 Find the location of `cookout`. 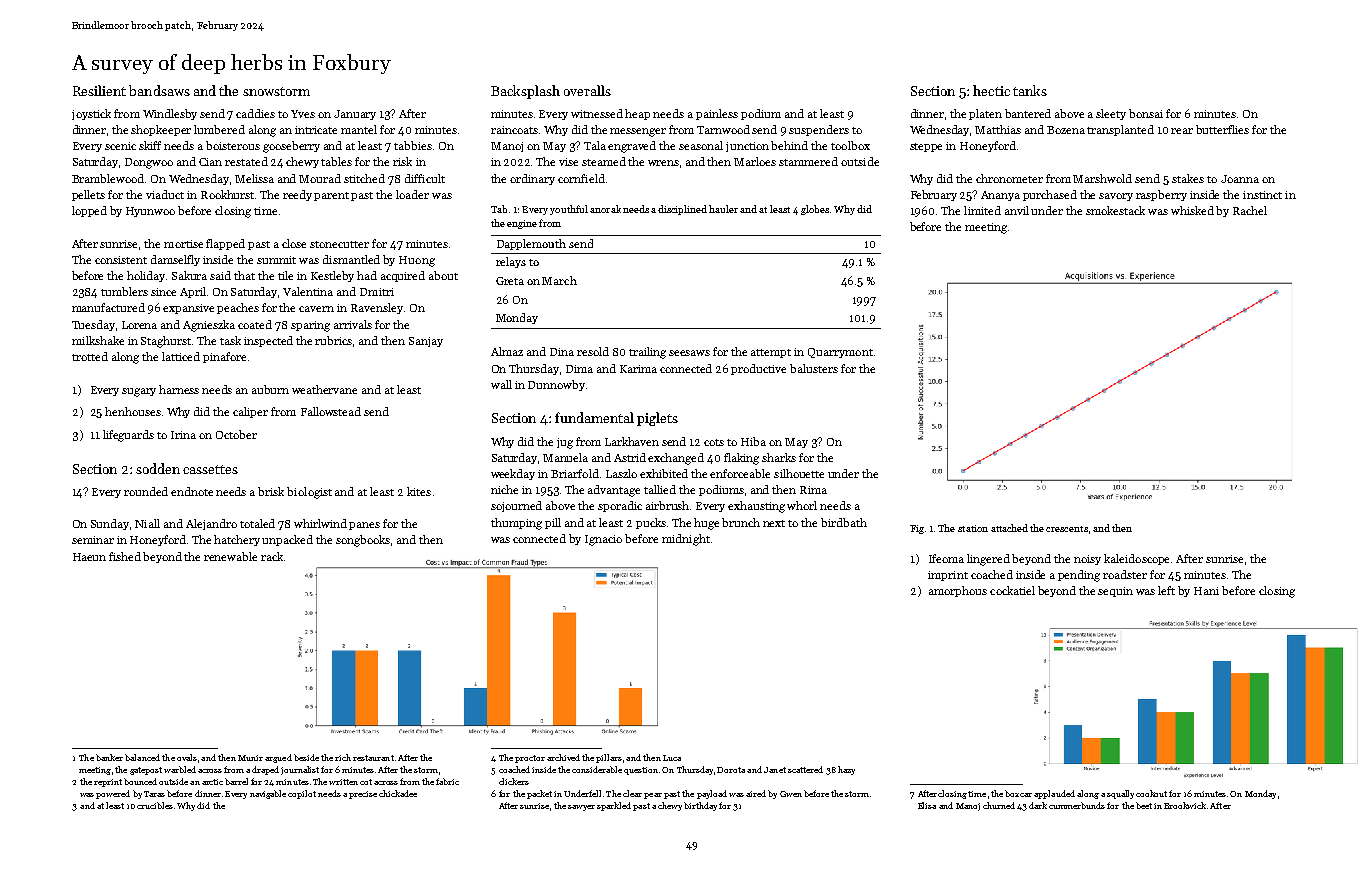

cookout is located at coordinates (1151, 793).
